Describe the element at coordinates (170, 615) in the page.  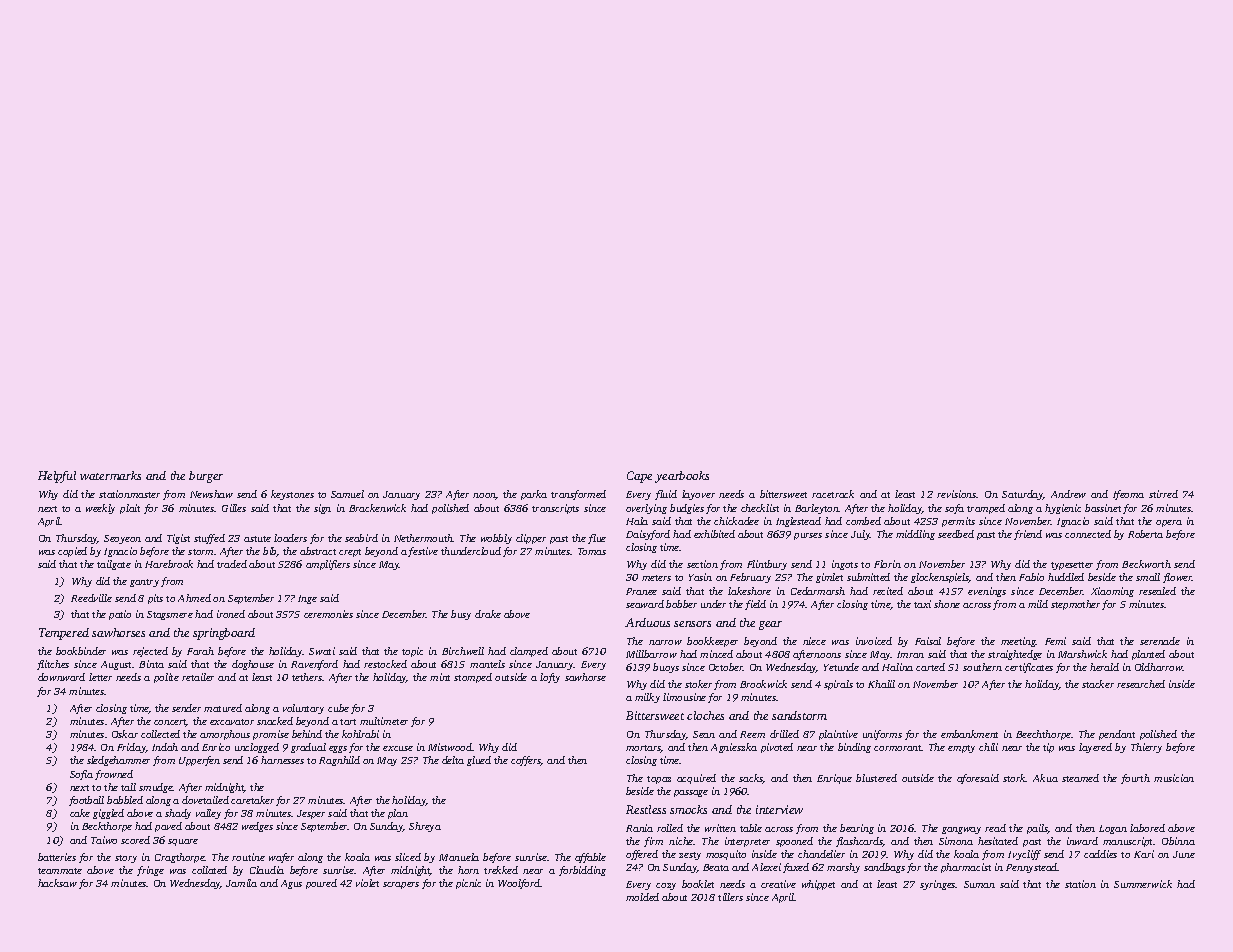
I see `Stagsmere` at that location.
